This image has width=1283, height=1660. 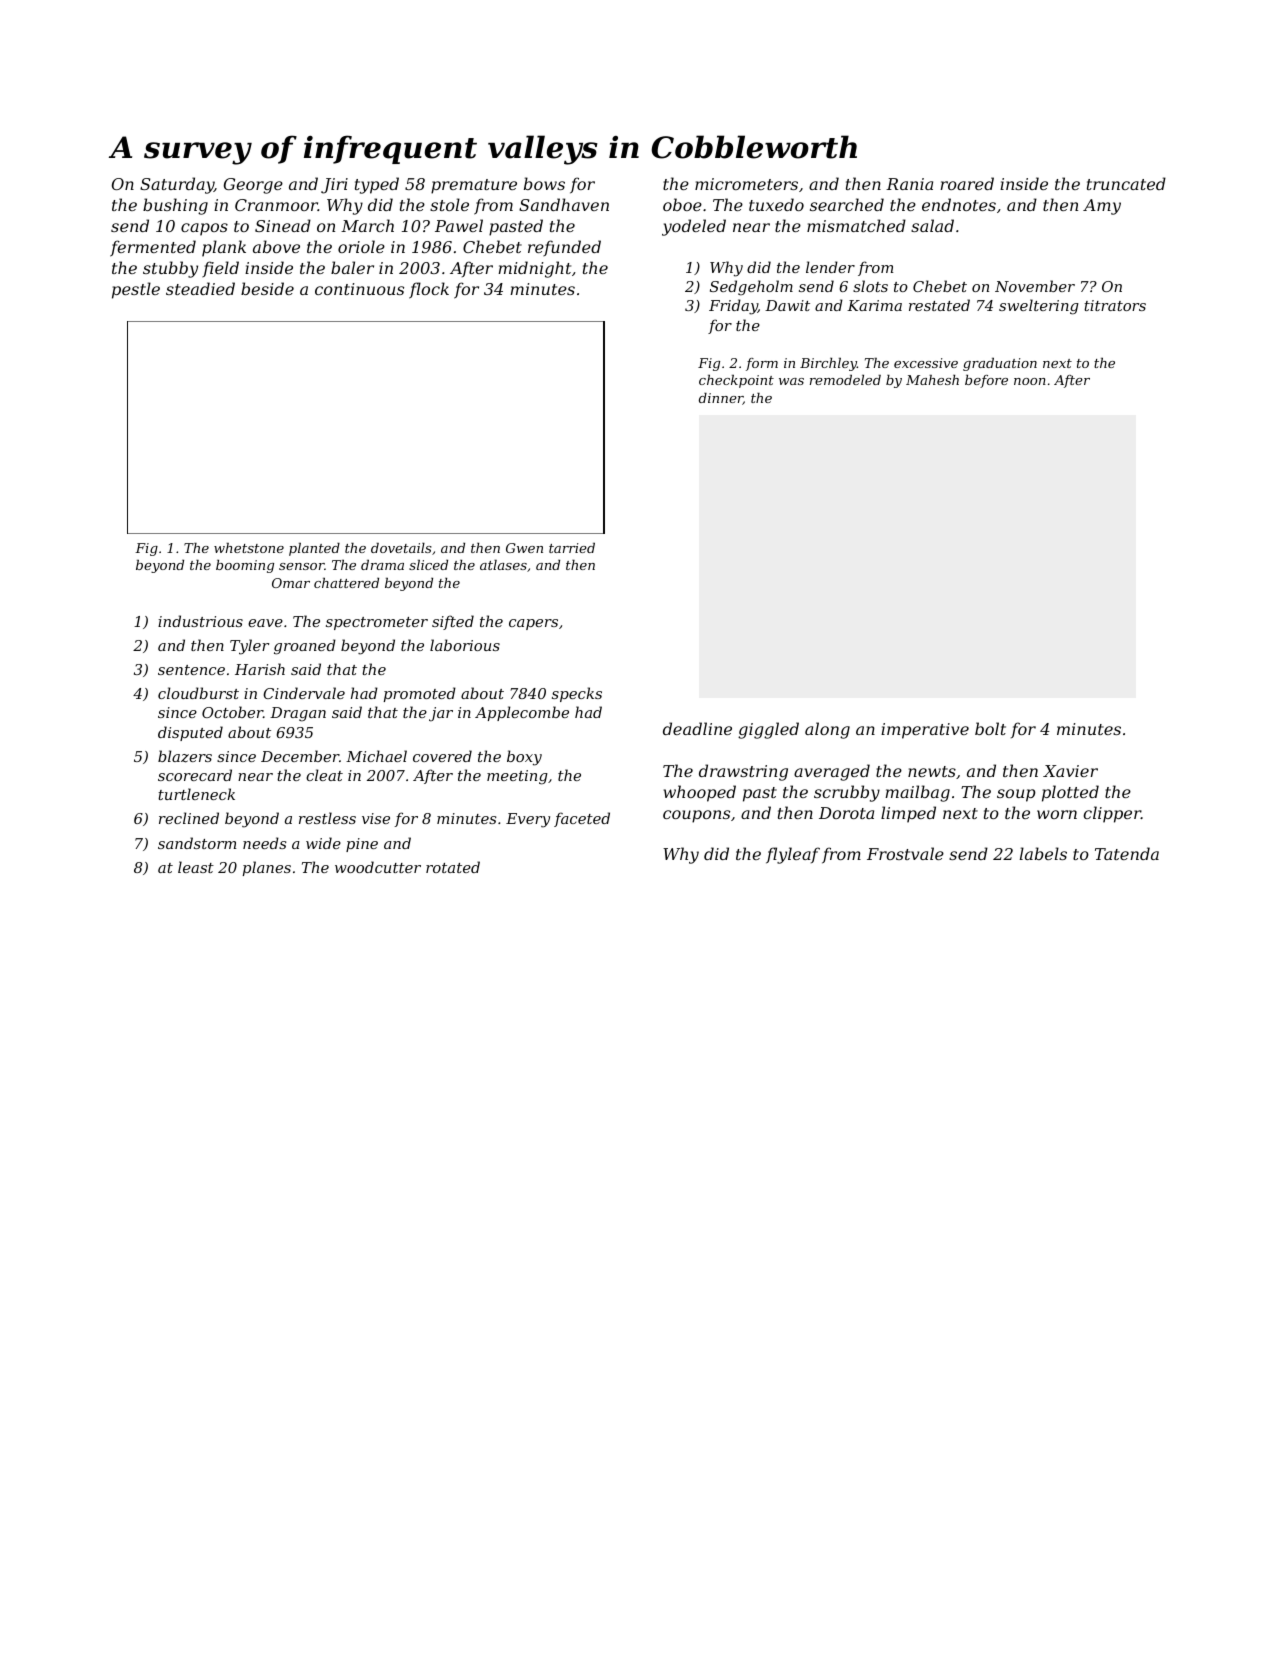 I want to click on fermented, so click(x=153, y=248).
